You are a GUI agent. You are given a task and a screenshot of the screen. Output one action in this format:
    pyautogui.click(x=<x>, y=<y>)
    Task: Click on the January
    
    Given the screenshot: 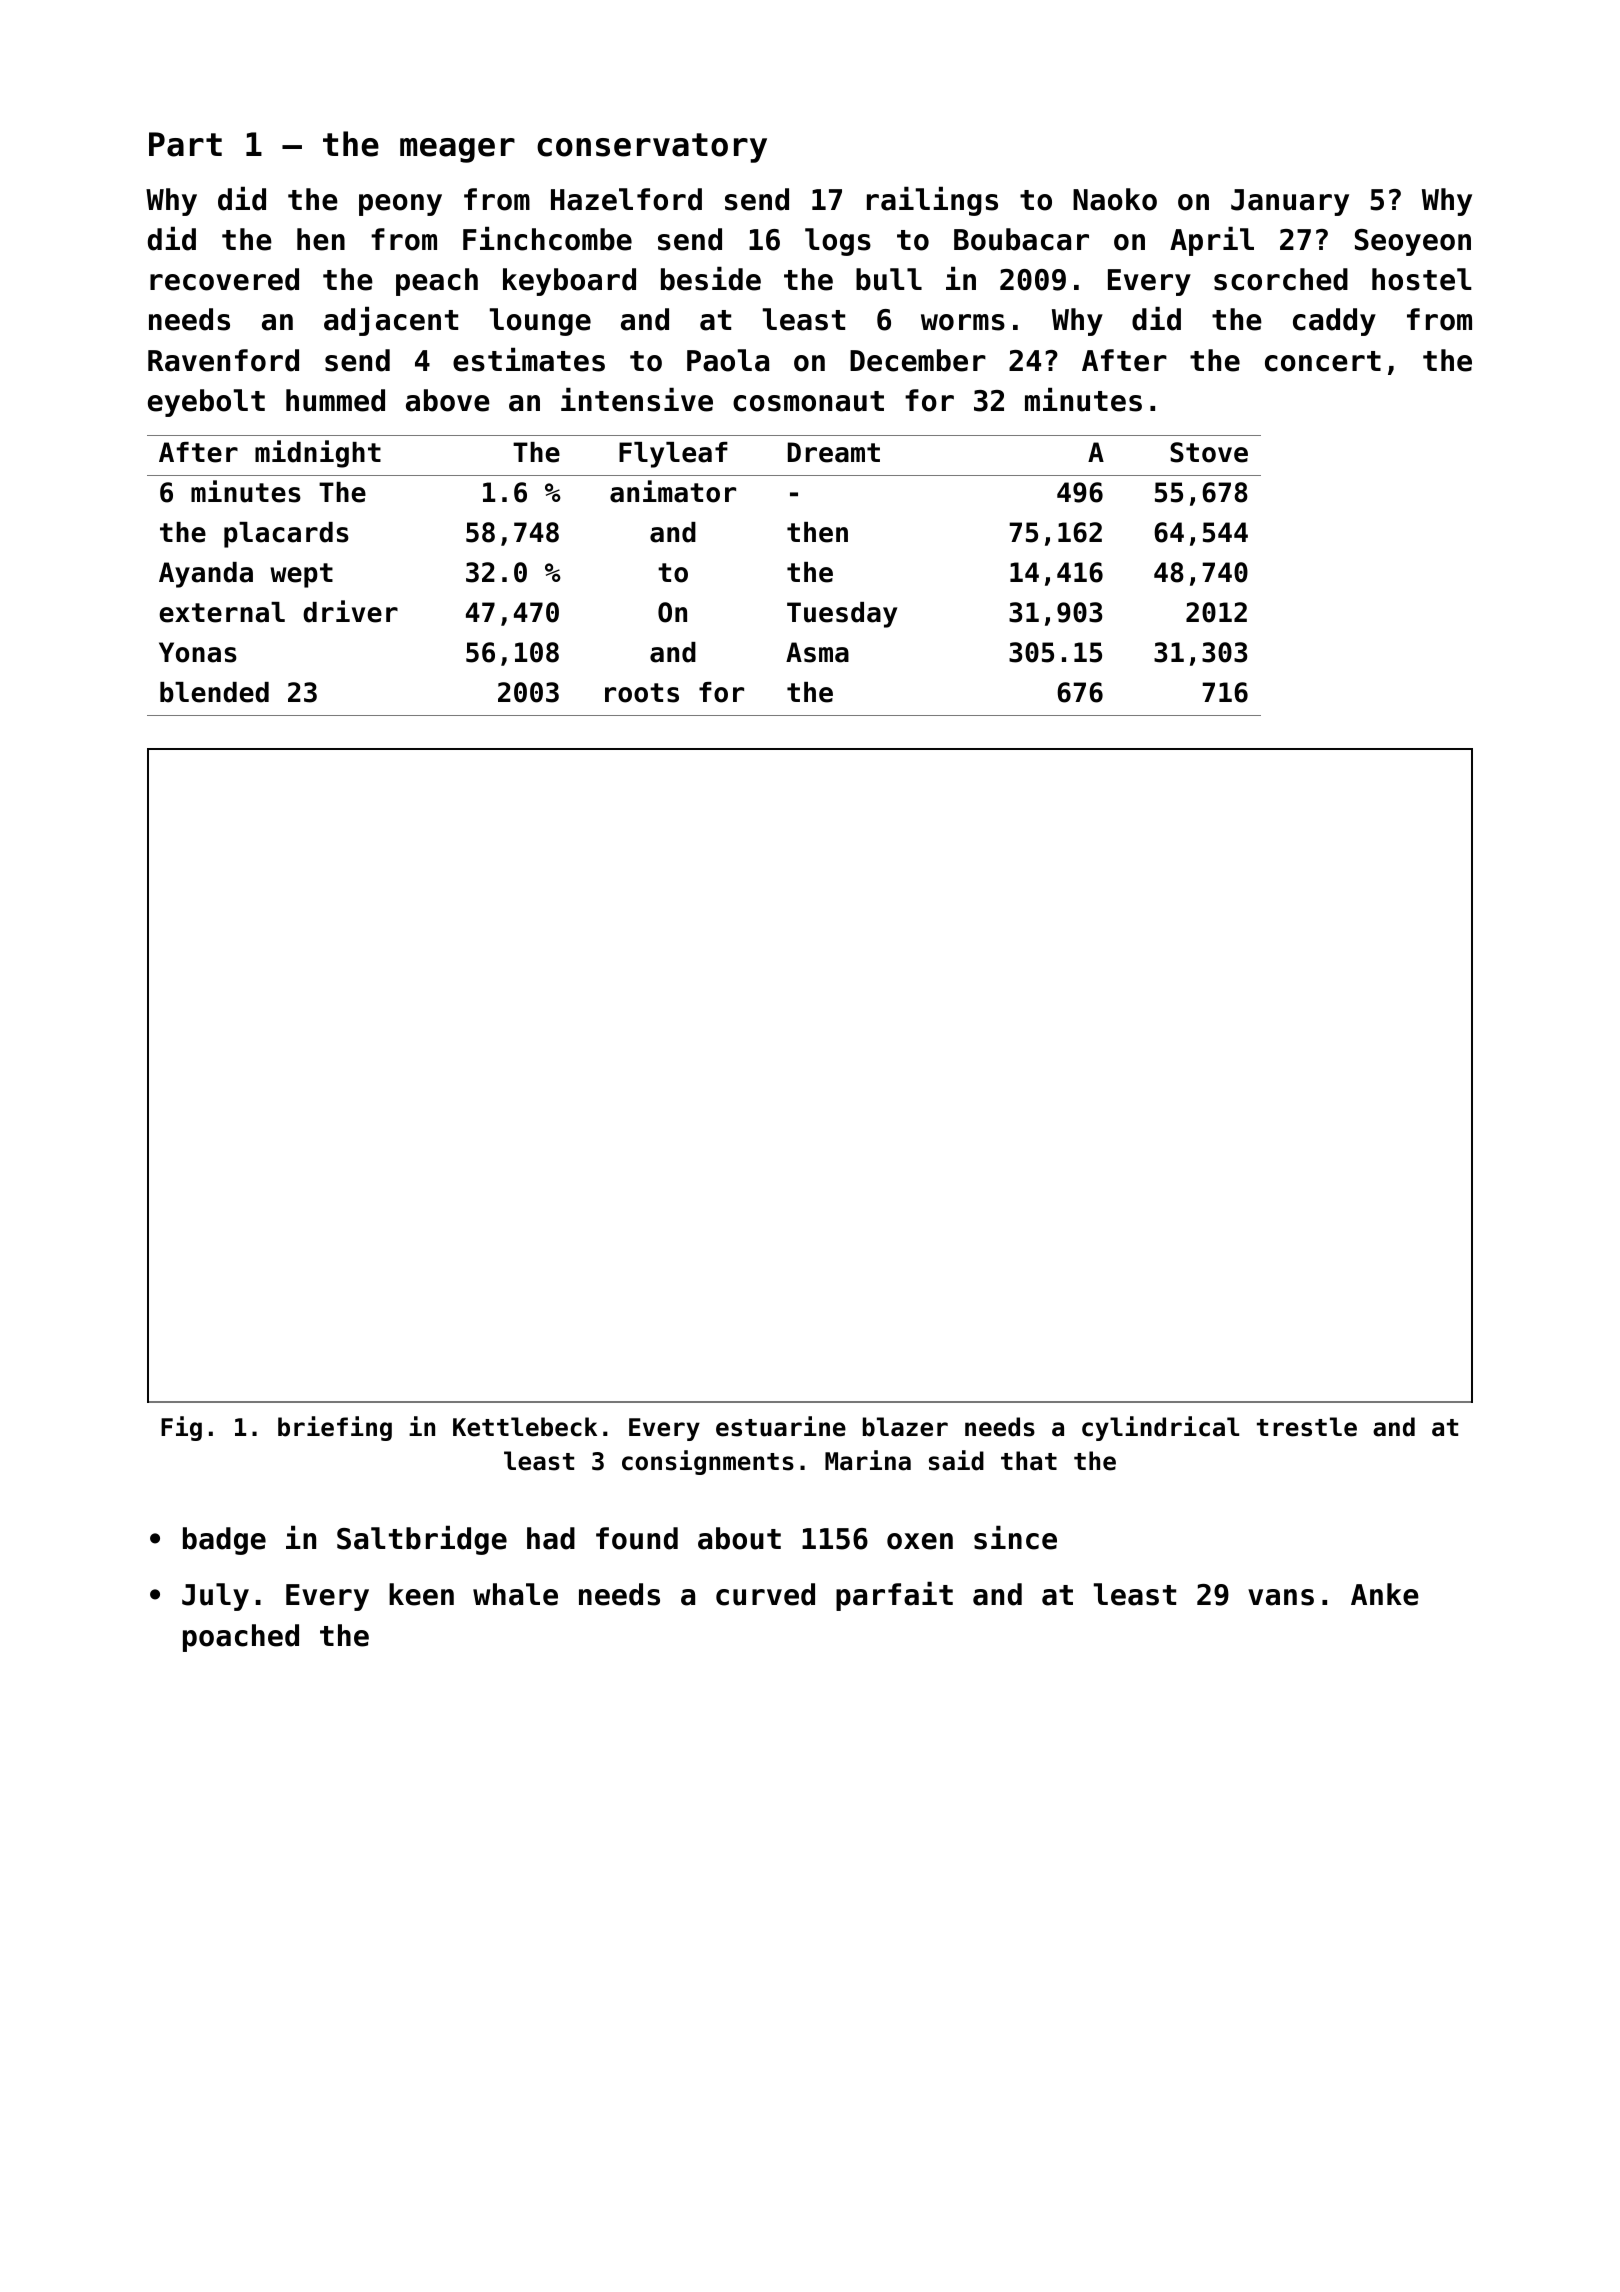 What is the action you would take?
    pyautogui.click(x=1290, y=202)
